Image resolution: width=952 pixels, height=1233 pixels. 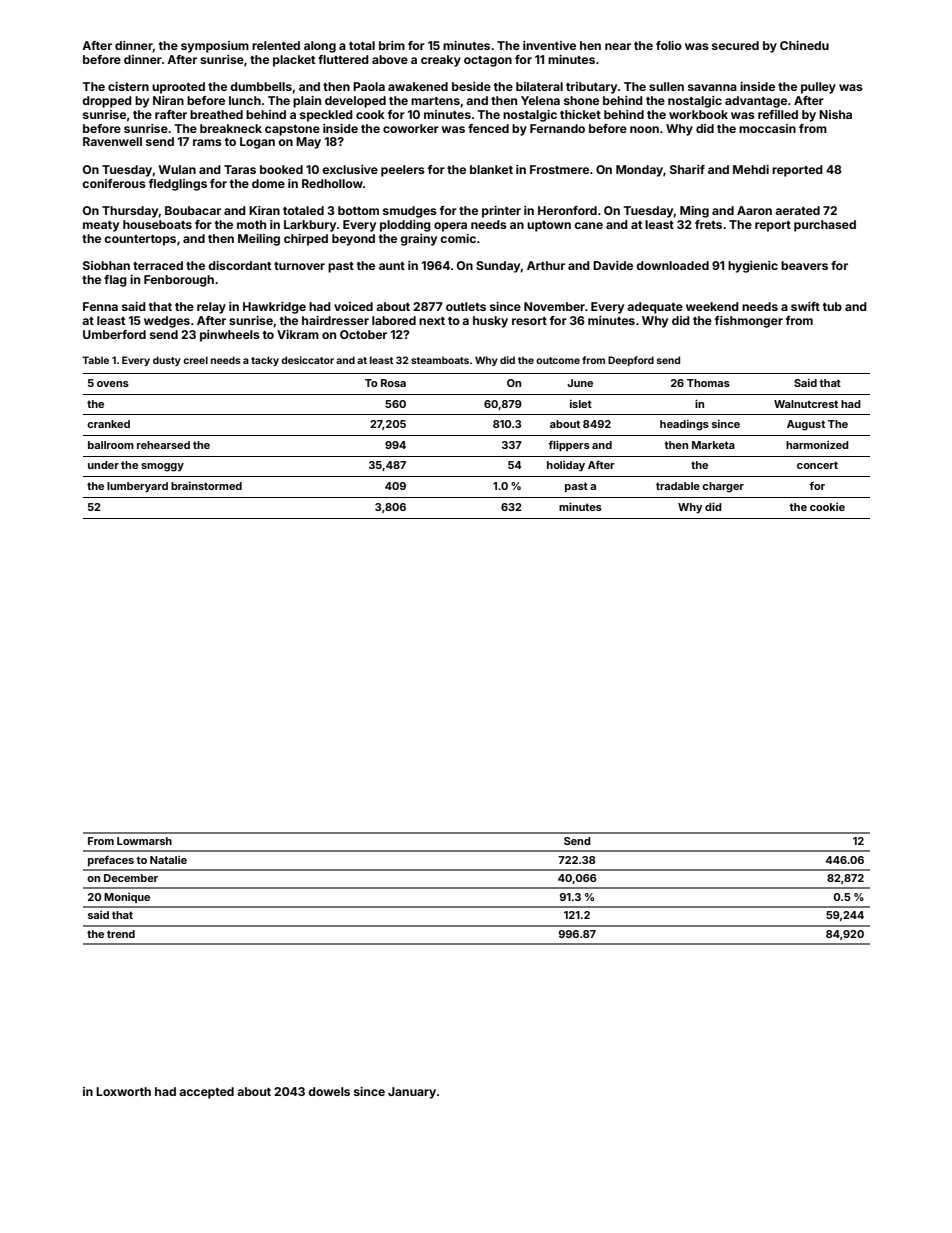 I want to click on Natalie, so click(x=168, y=860).
